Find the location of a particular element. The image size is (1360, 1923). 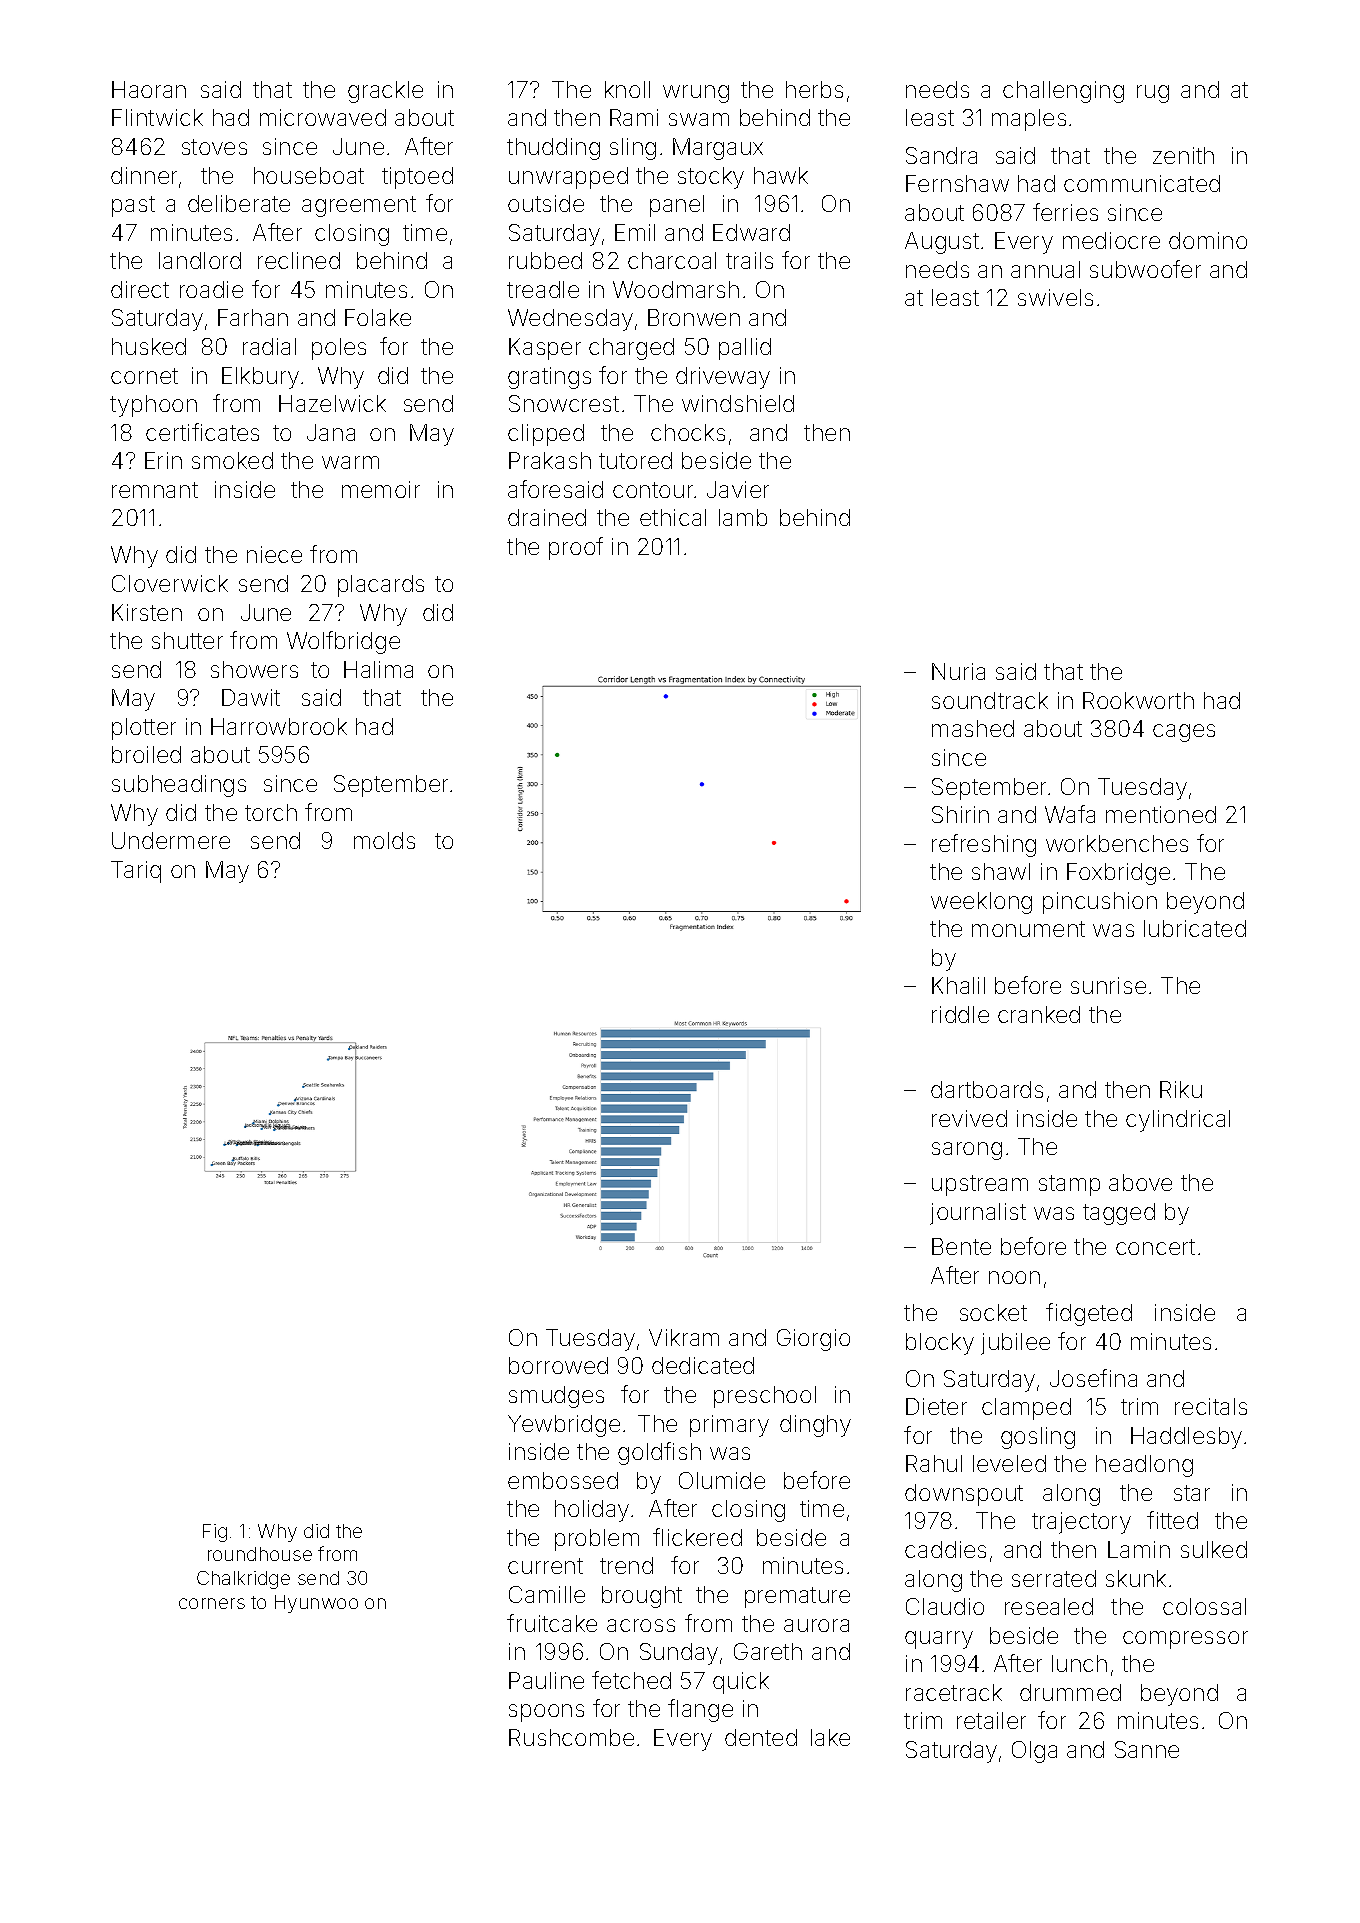

challenging is located at coordinates (1063, 92).
